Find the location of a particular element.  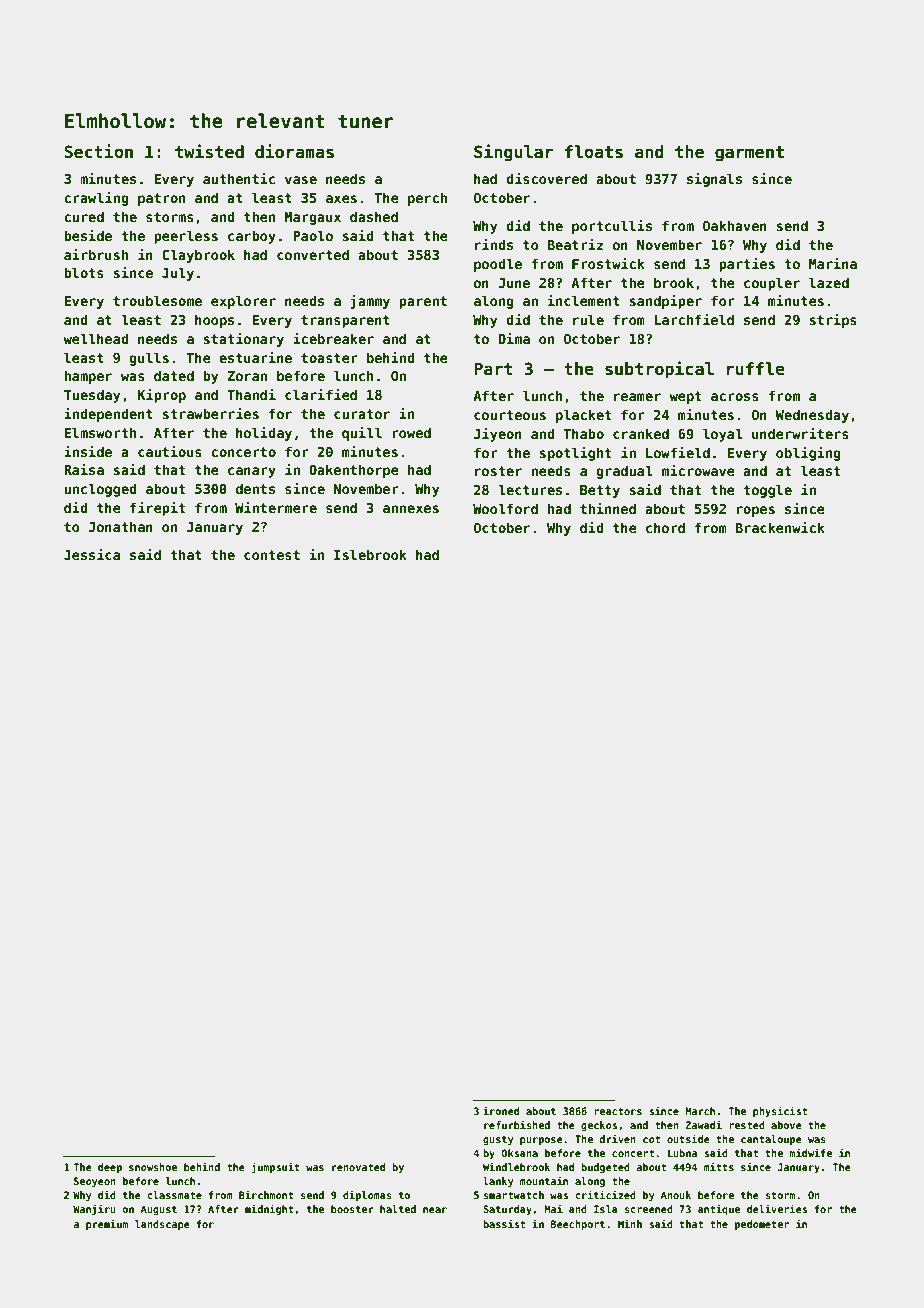

reactors is located at coordinates (618, 1111).
